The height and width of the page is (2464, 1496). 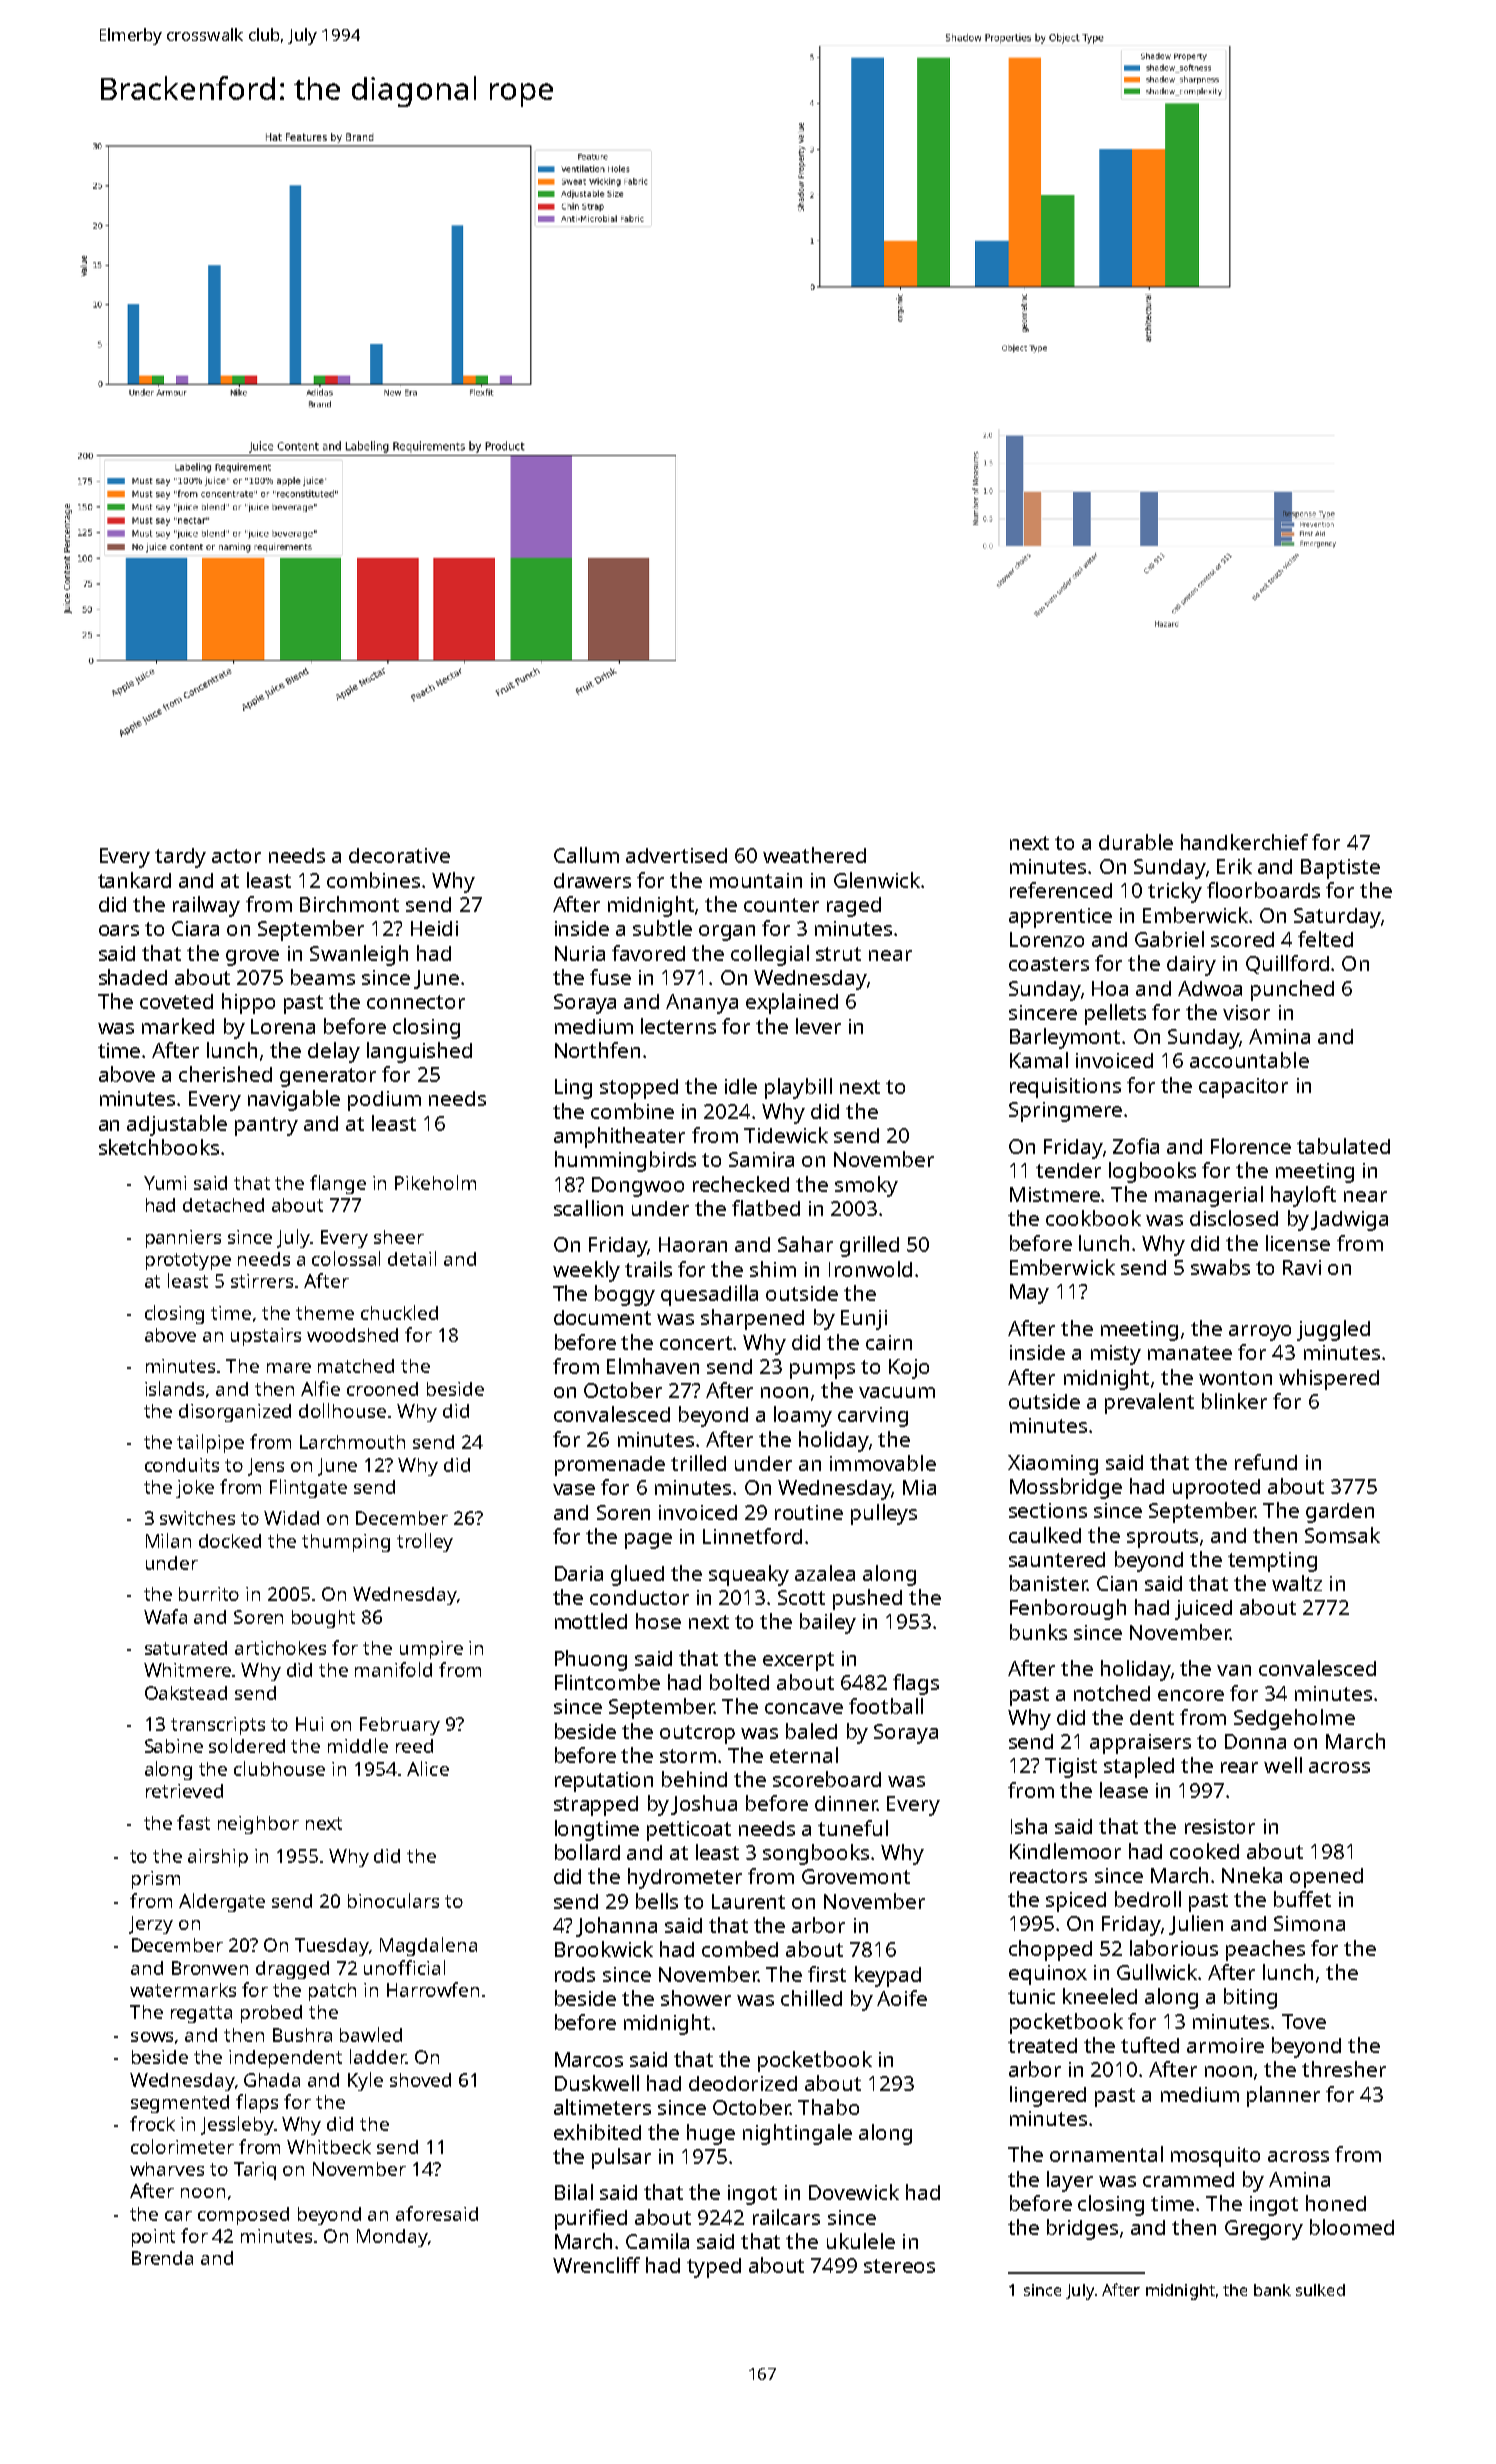 I want to click on durable, so click(x=1136, y=842).
